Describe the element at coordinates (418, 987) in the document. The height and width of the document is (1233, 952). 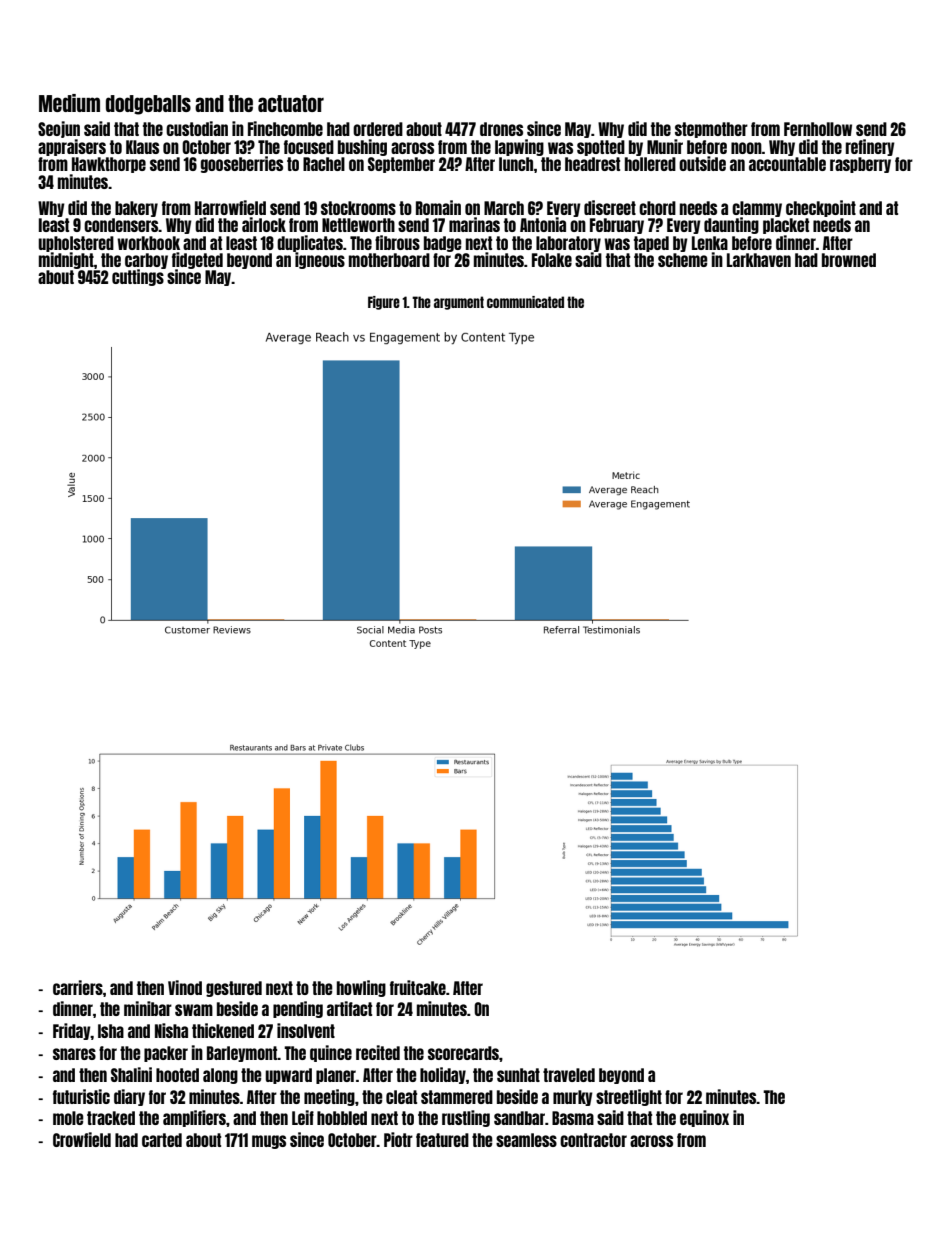
I see `fruitcake` at that location.
